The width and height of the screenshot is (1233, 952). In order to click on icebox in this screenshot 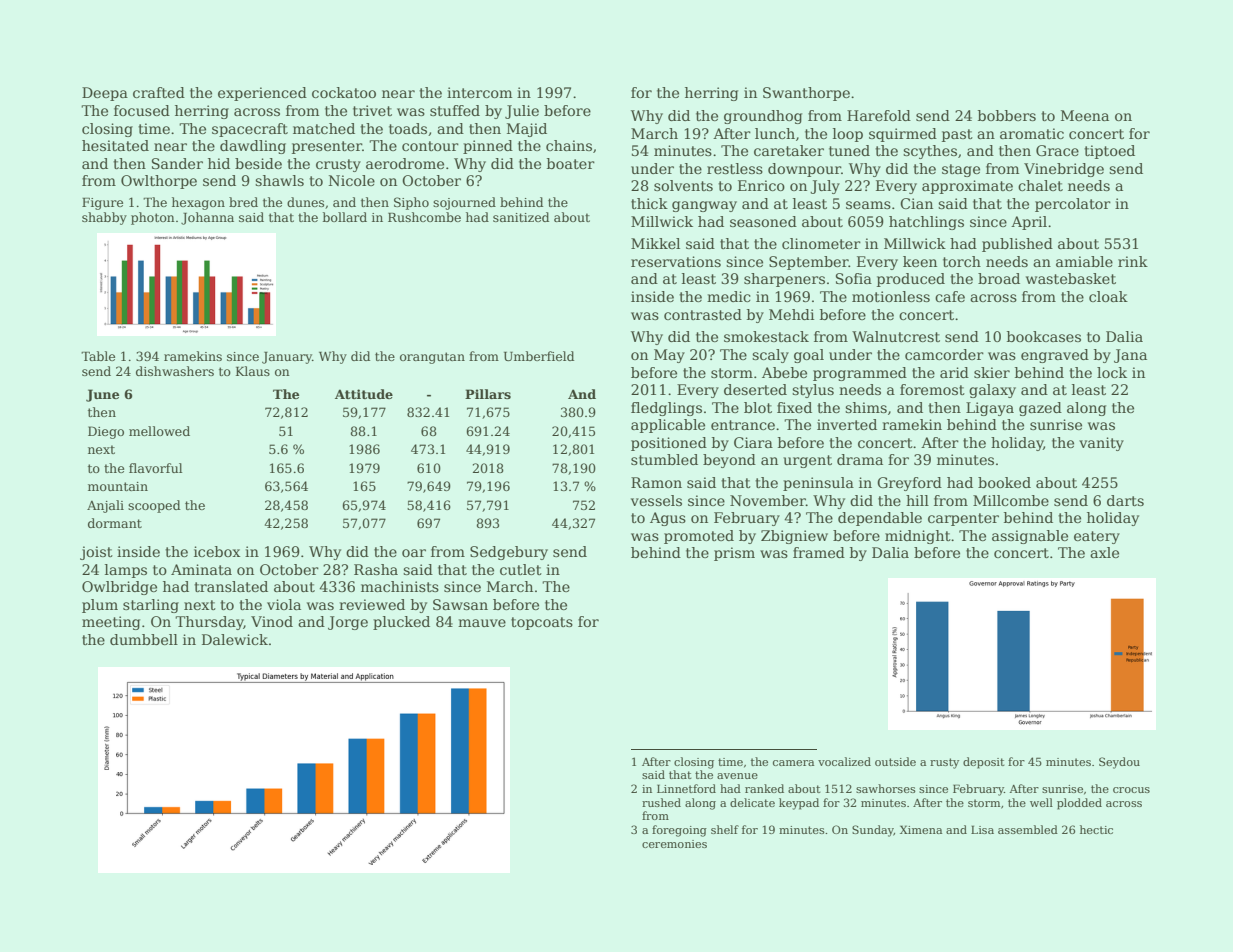, I will do `click(217, 551)`.
